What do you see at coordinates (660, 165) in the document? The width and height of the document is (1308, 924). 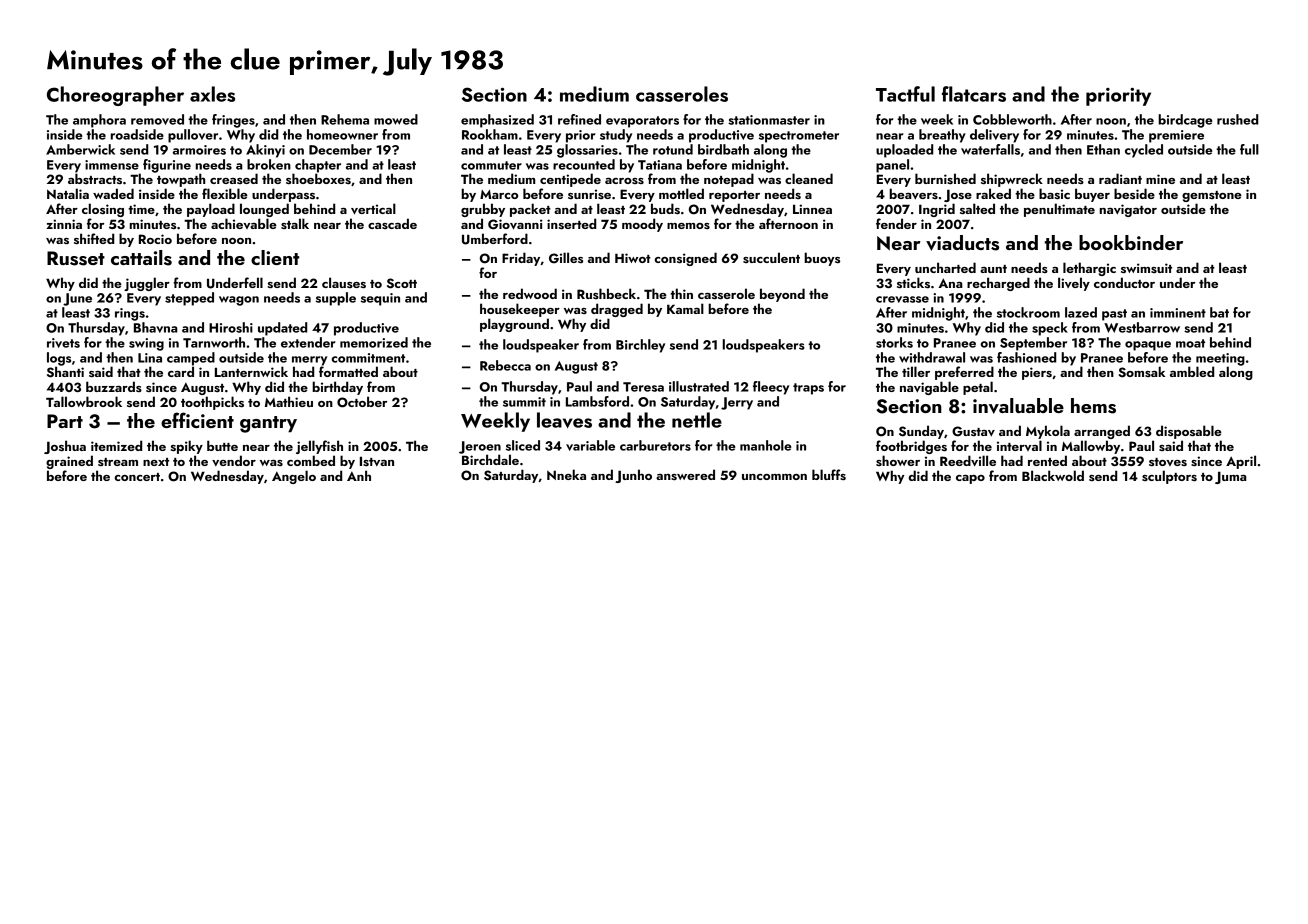 I see `Tatiana` at bounding box center [660, 165].
